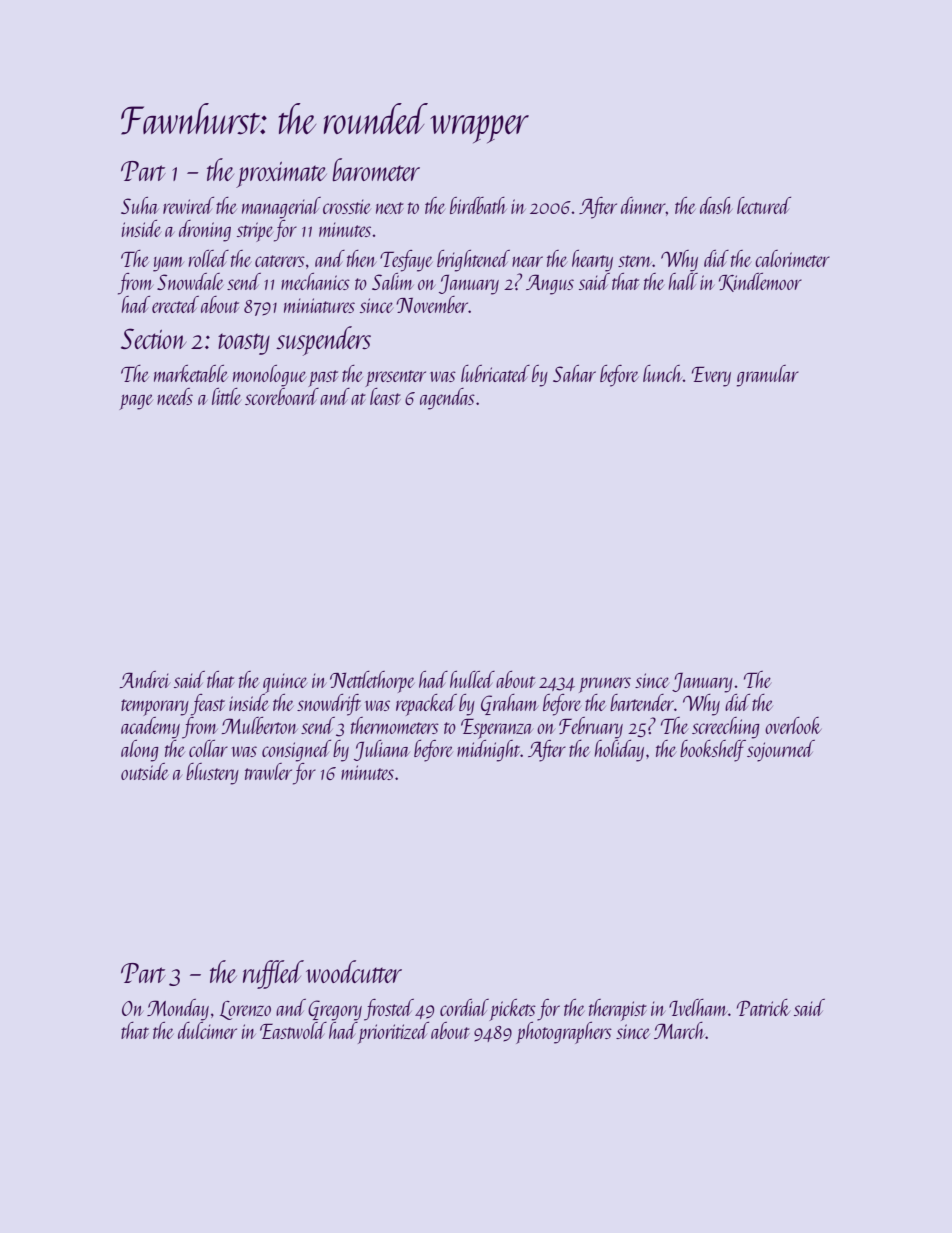  What do you see at coordinates (713, 751) in the document?
I see `bookshelf` at bounding box center [713, 751].
